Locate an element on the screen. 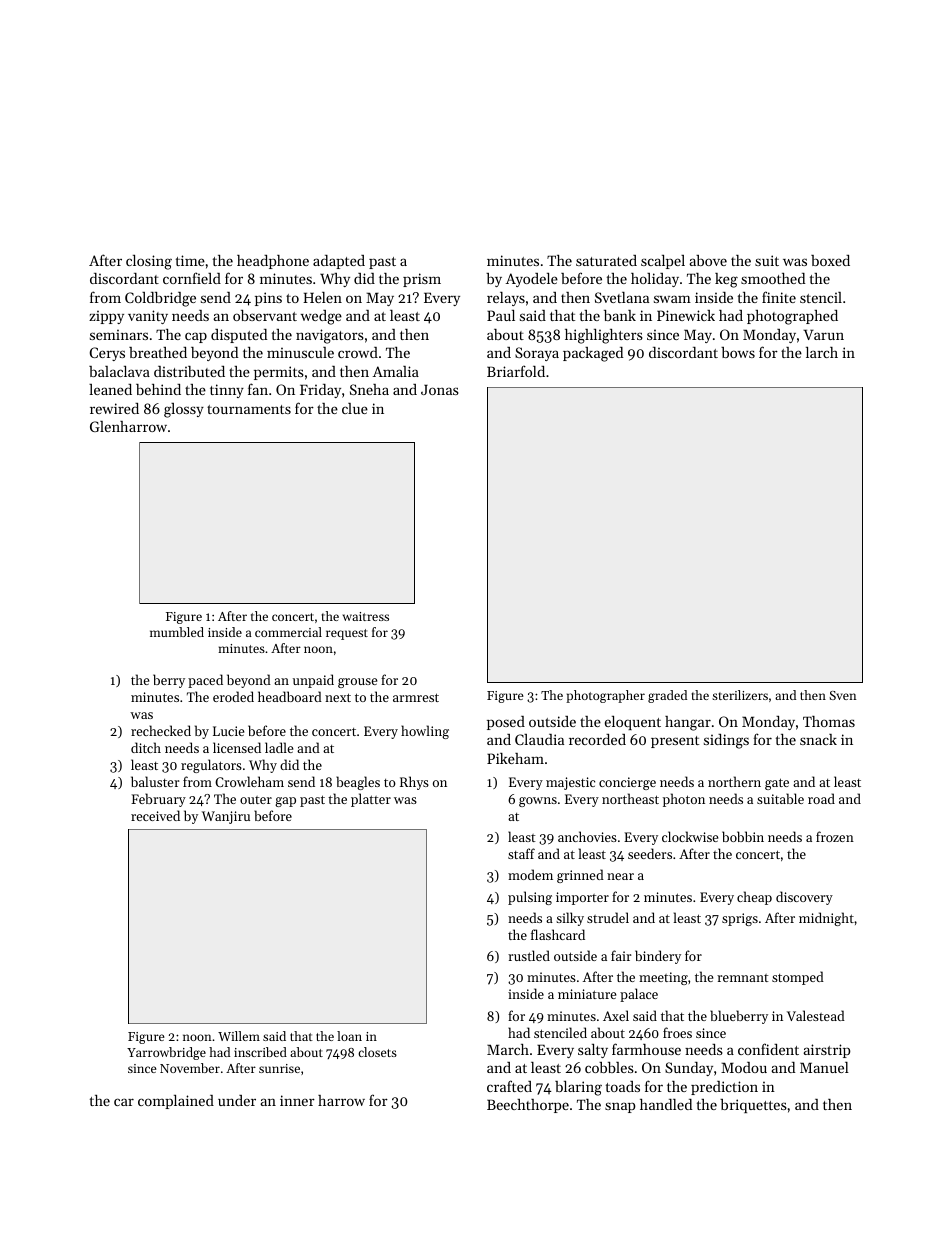  Rhys is located at coordinates (414, 783).
